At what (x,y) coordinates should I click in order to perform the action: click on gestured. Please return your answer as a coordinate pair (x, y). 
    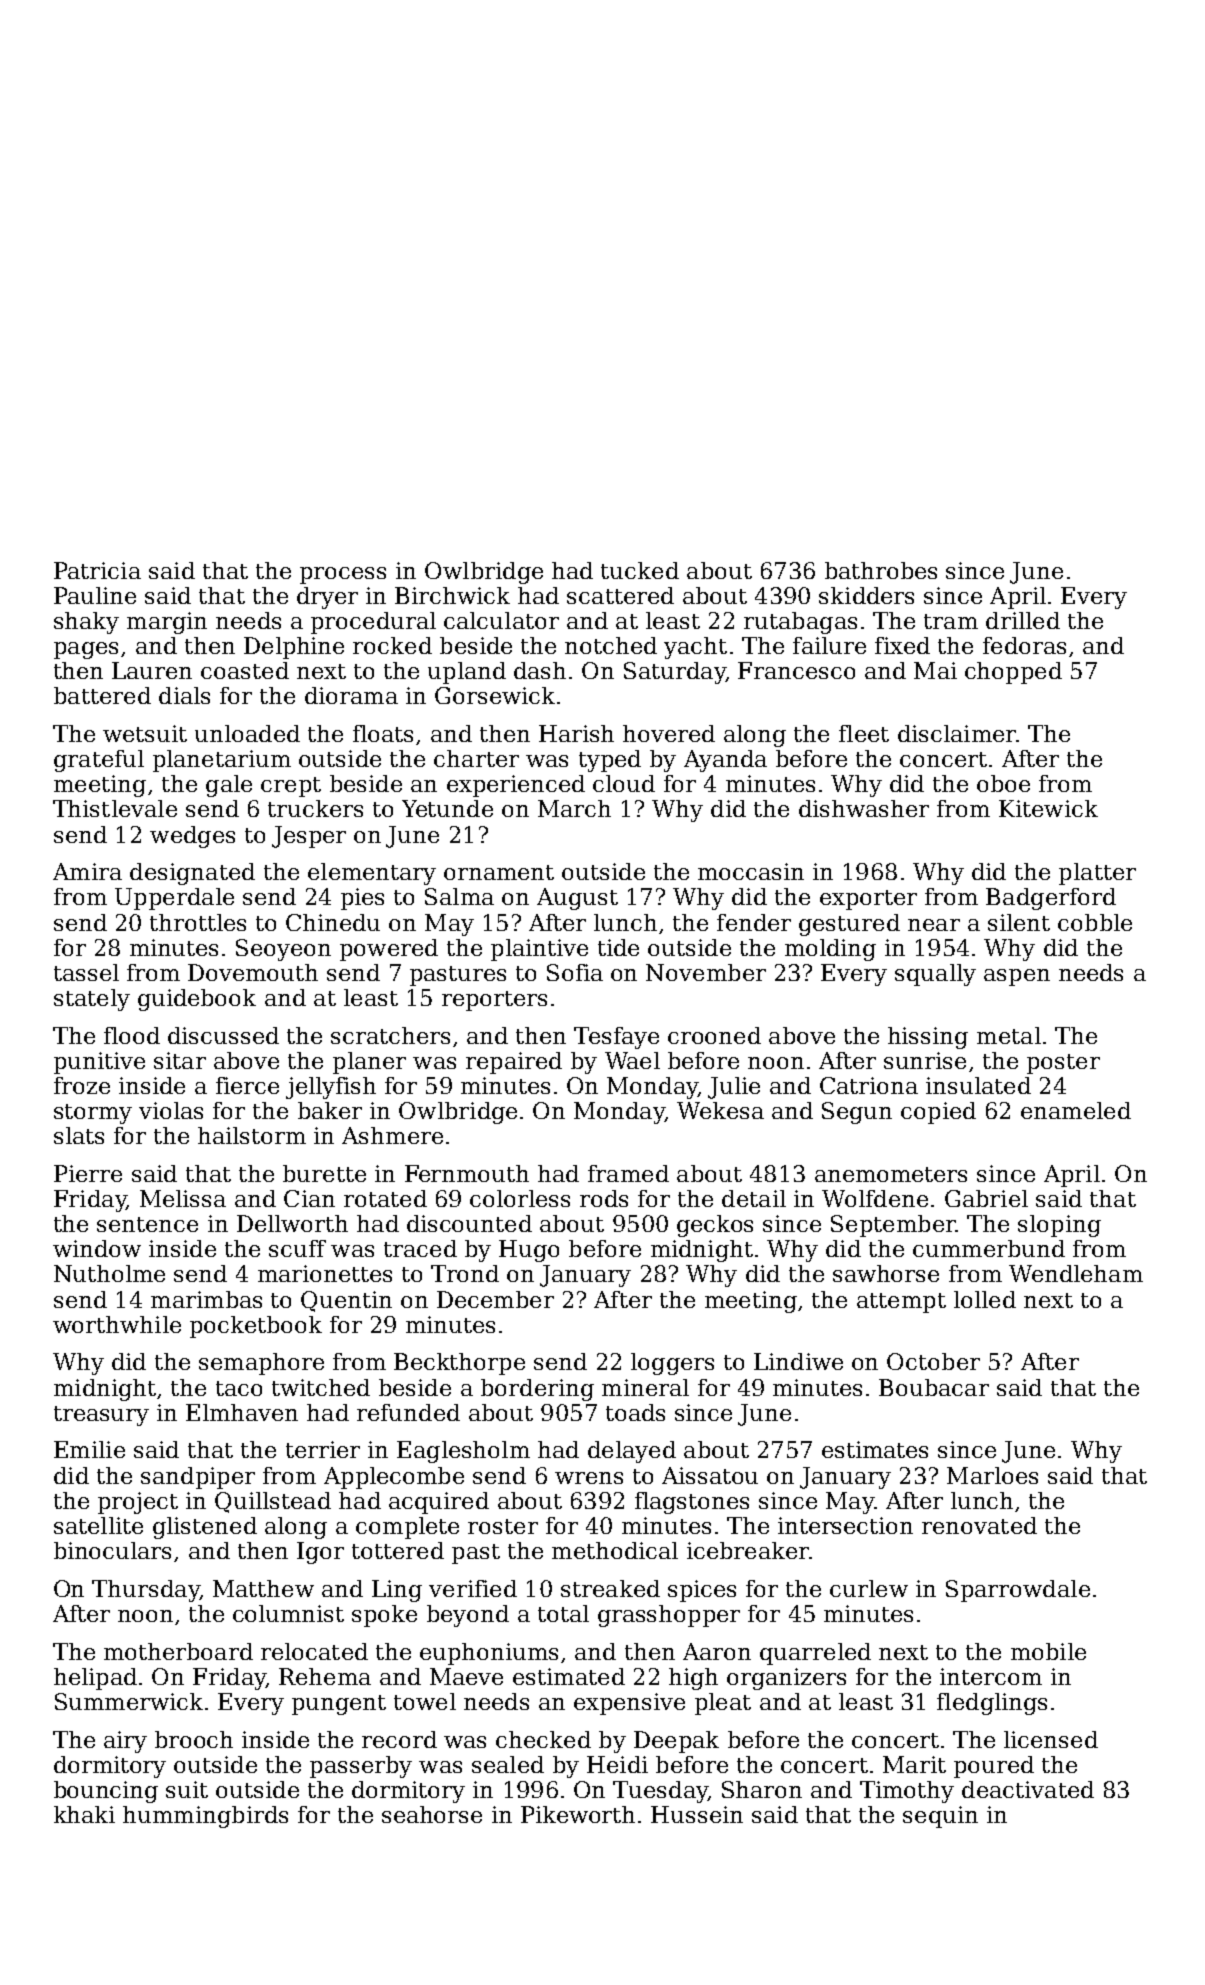
    Looking at the image, I should click on (849, 925).
